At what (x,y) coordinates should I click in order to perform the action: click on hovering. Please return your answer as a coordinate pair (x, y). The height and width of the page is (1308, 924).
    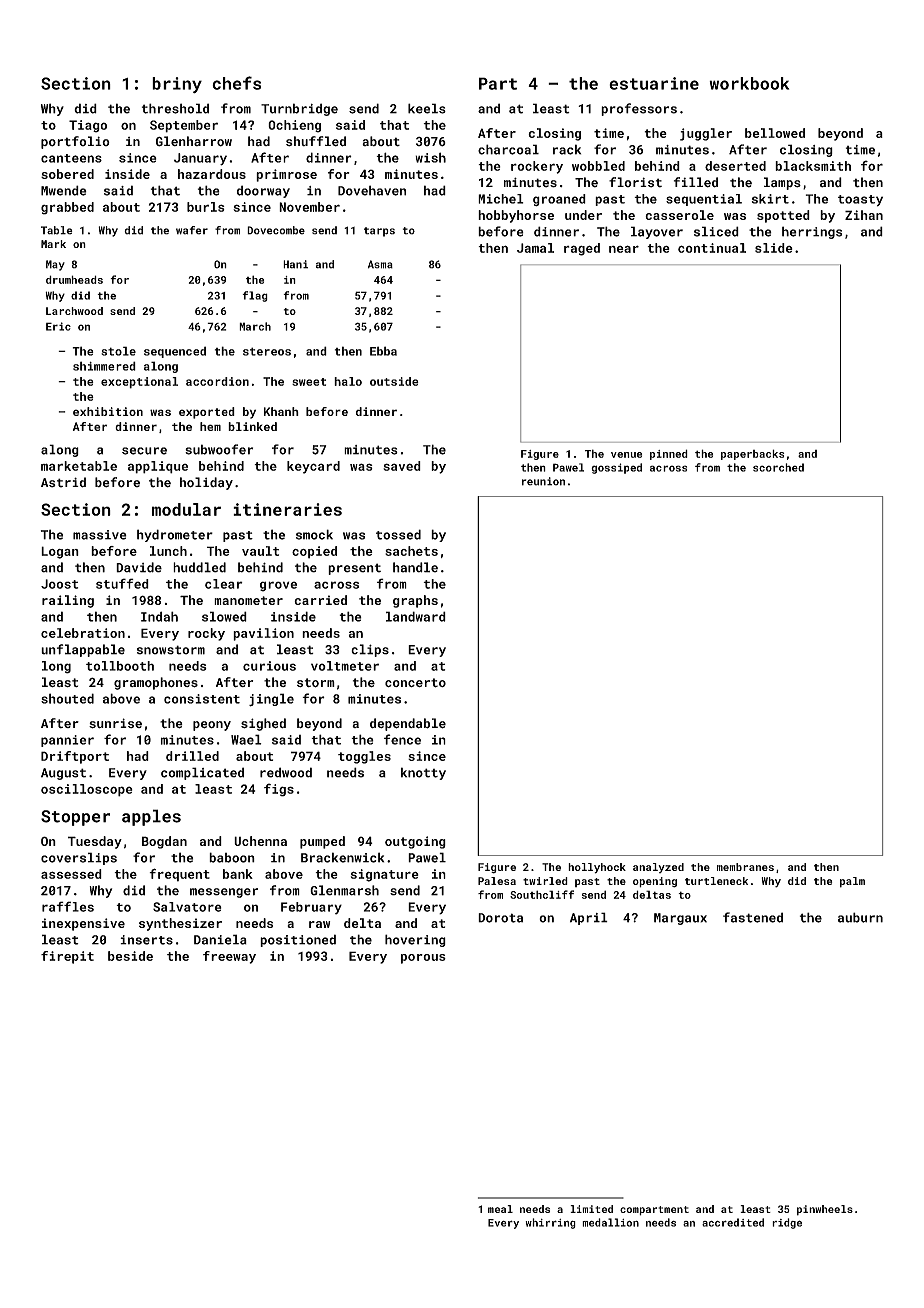
    Looking at the image, I should click on (415, 940).
